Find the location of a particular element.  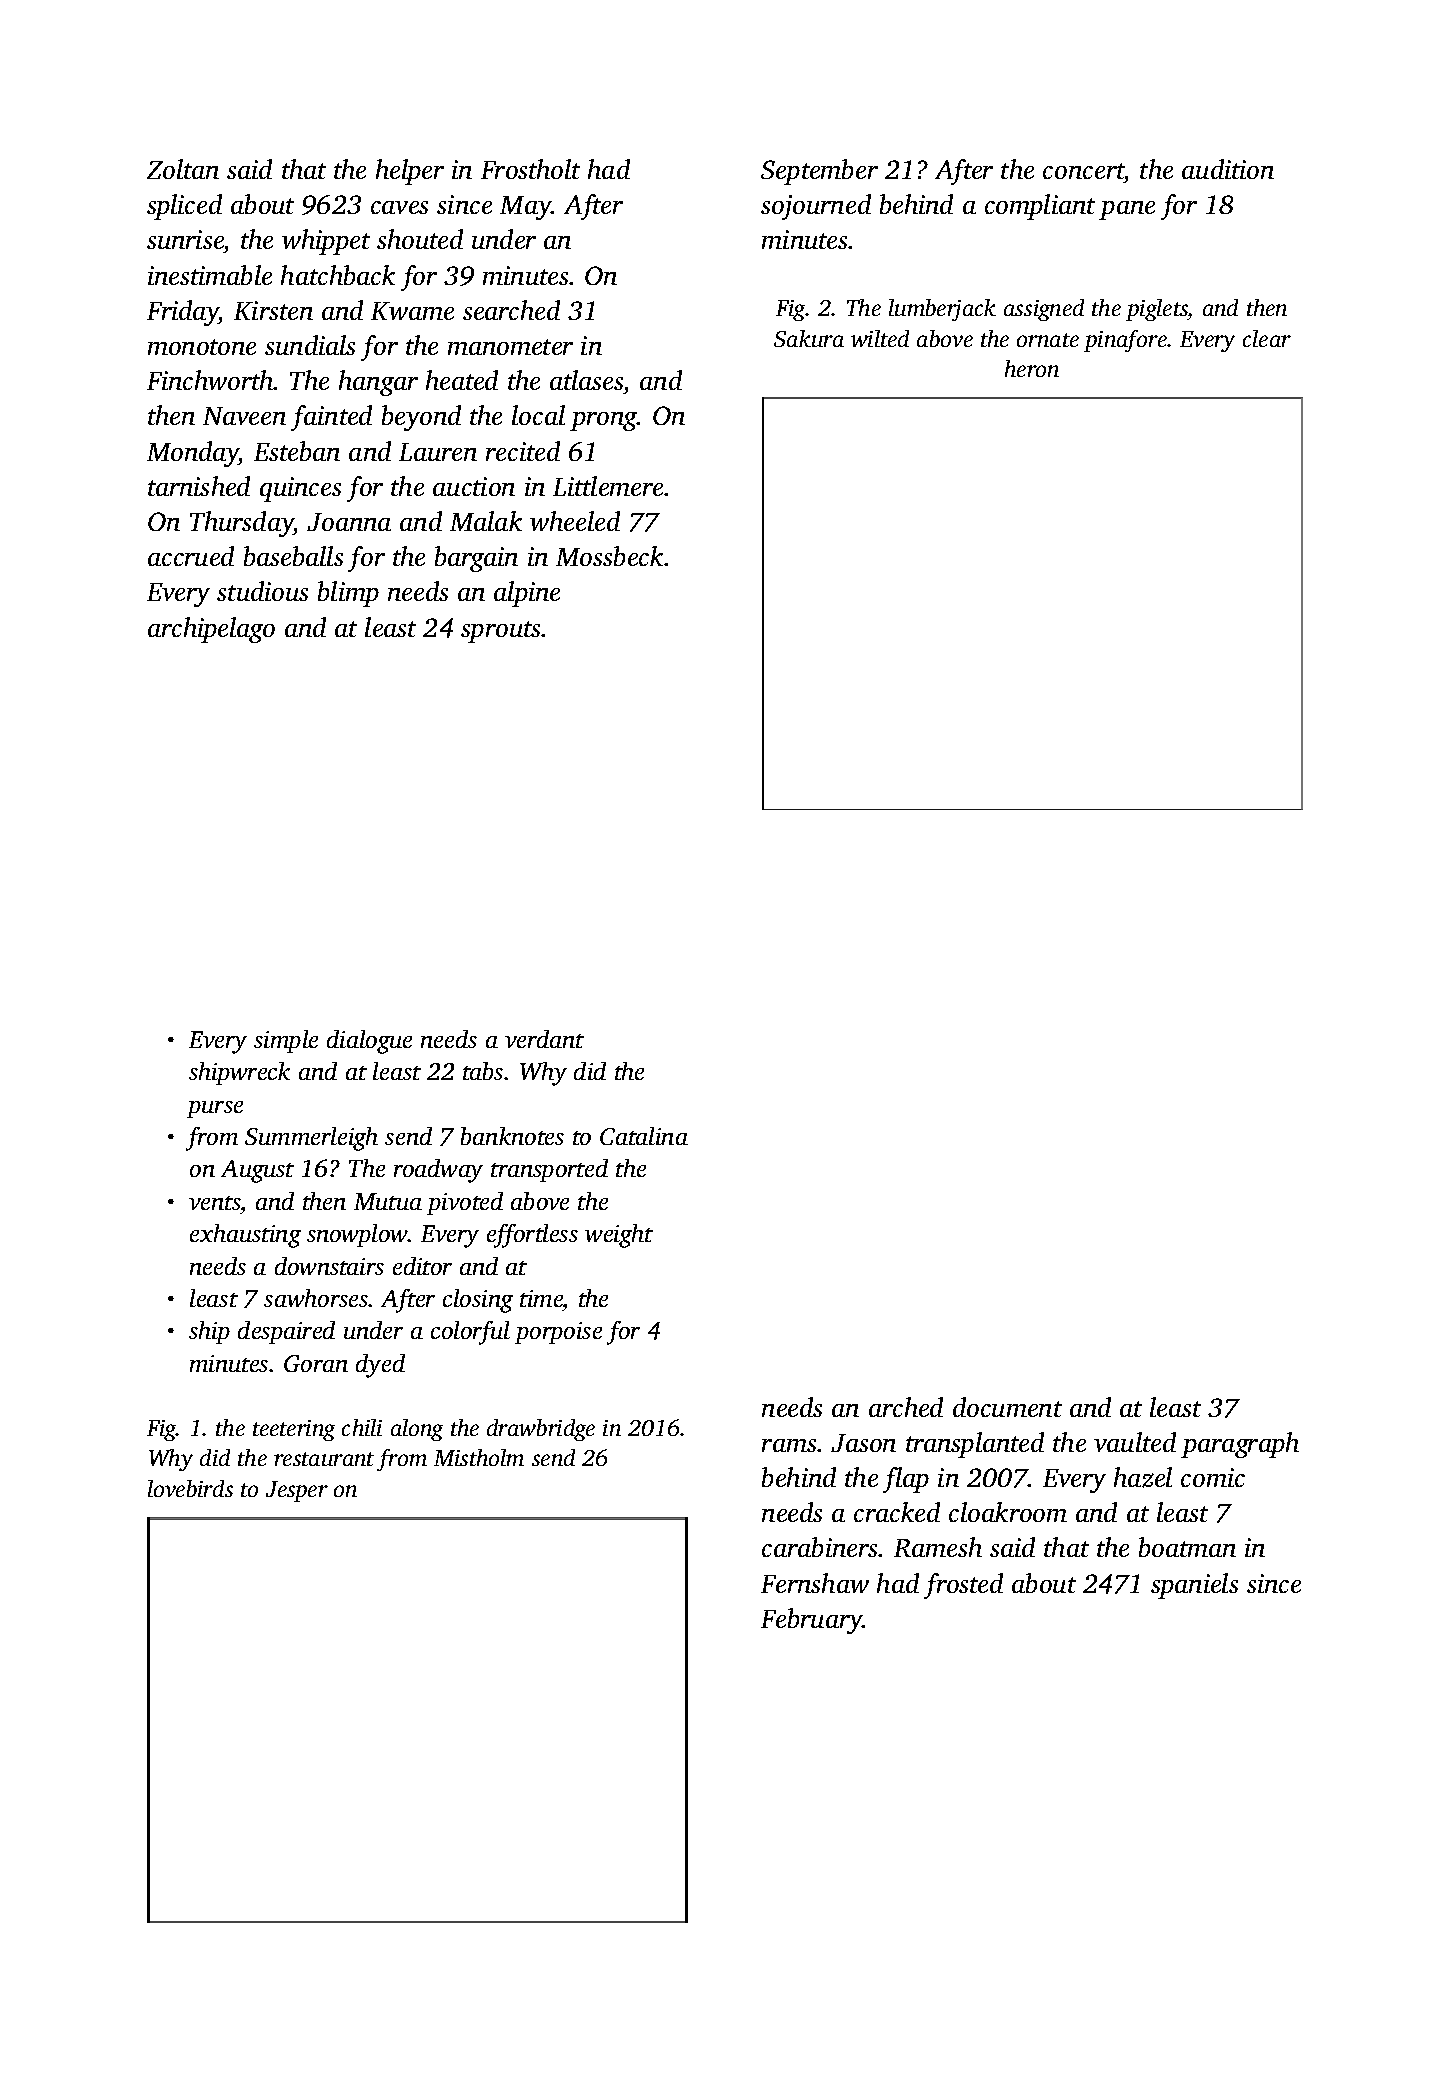

Esteban is located at coordinates (297, 451).
